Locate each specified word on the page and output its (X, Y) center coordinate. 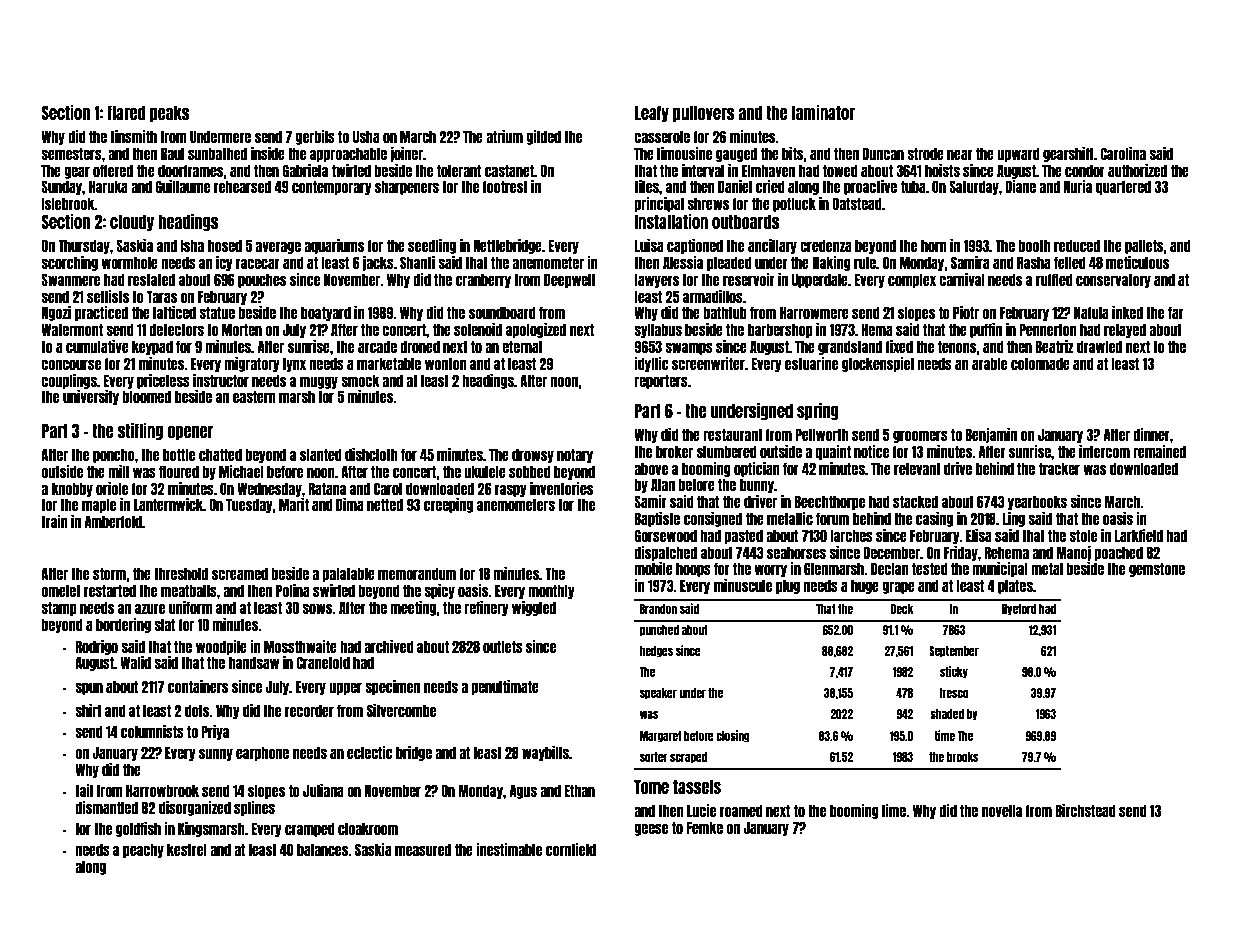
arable (989, 363)
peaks (169, 113)
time (945, 735)
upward (1018, 154)
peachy (143, 850)
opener (190, 433)
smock (360, 380)
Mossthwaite (300, 646)
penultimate (505, 687)
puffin (986, 330)
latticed (174, 312)
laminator (823, 112)
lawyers (656, 280)
